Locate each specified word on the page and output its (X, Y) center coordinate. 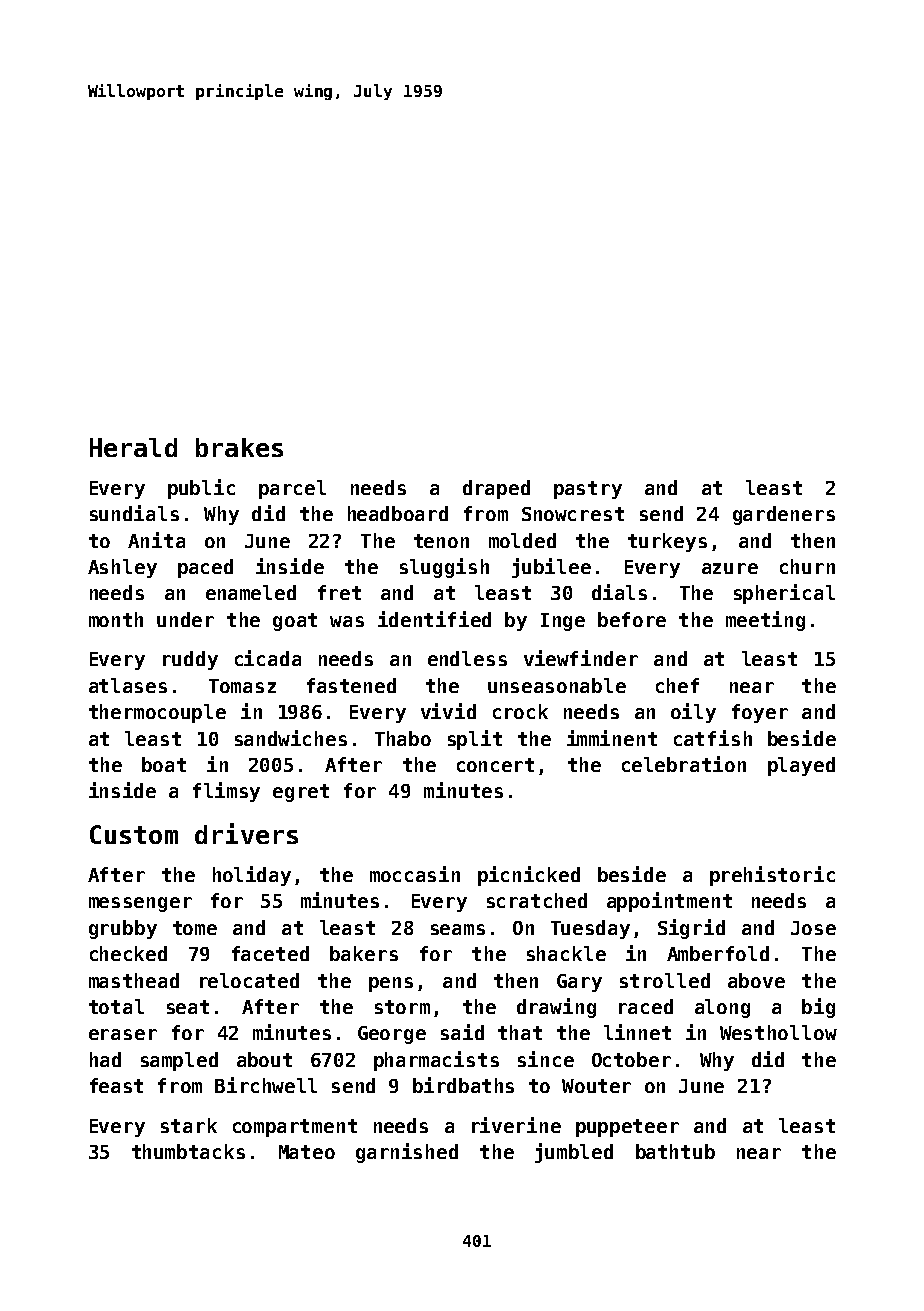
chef (677, 685)
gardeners (784, 515)
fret (339, 592)
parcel (292, 489)
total (116, 1006)
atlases (128, 685)
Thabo (403, 738)
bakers (364, 953)
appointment (669, 902)
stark (189, 1125)
